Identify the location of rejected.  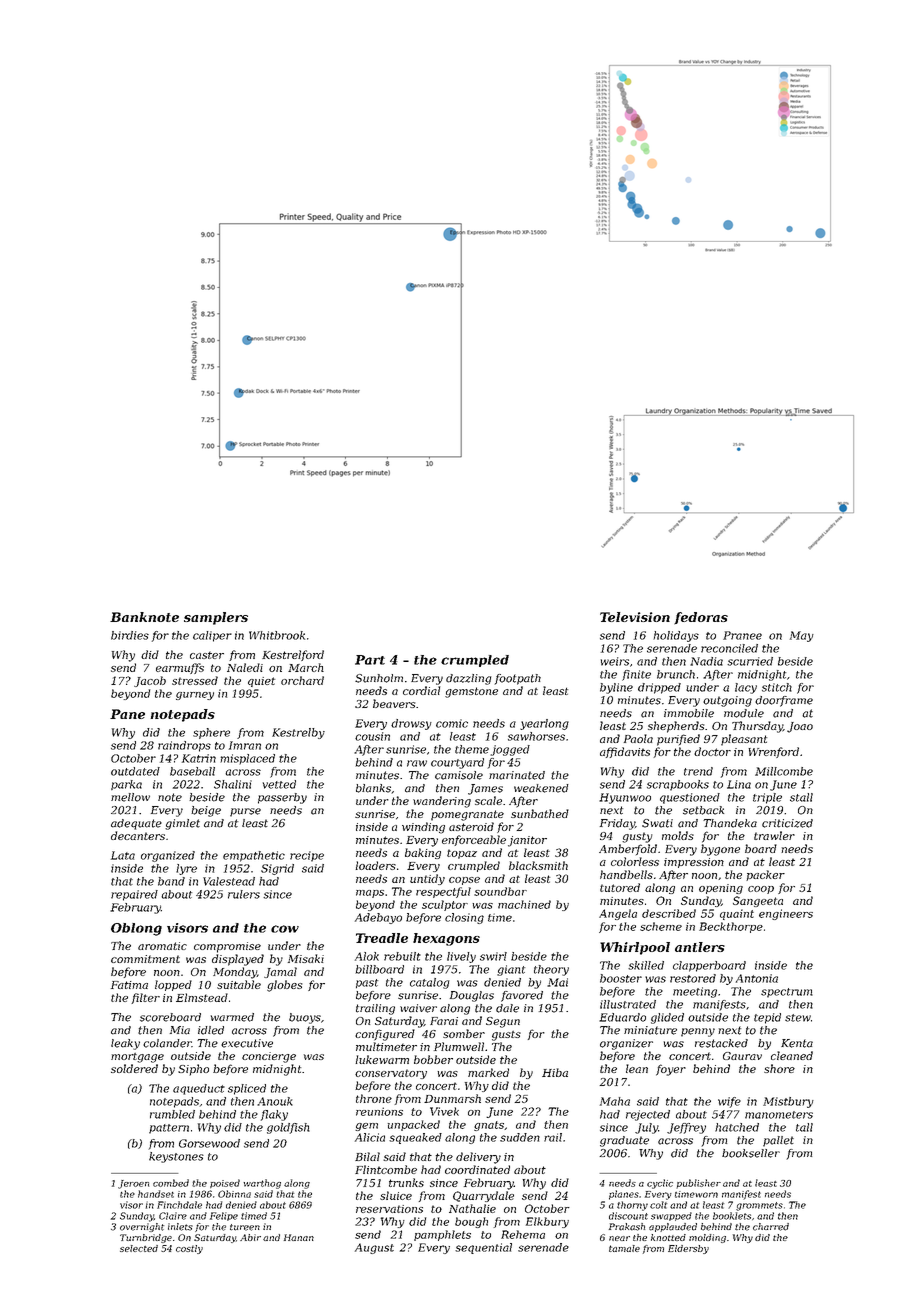
(648, 1115).
